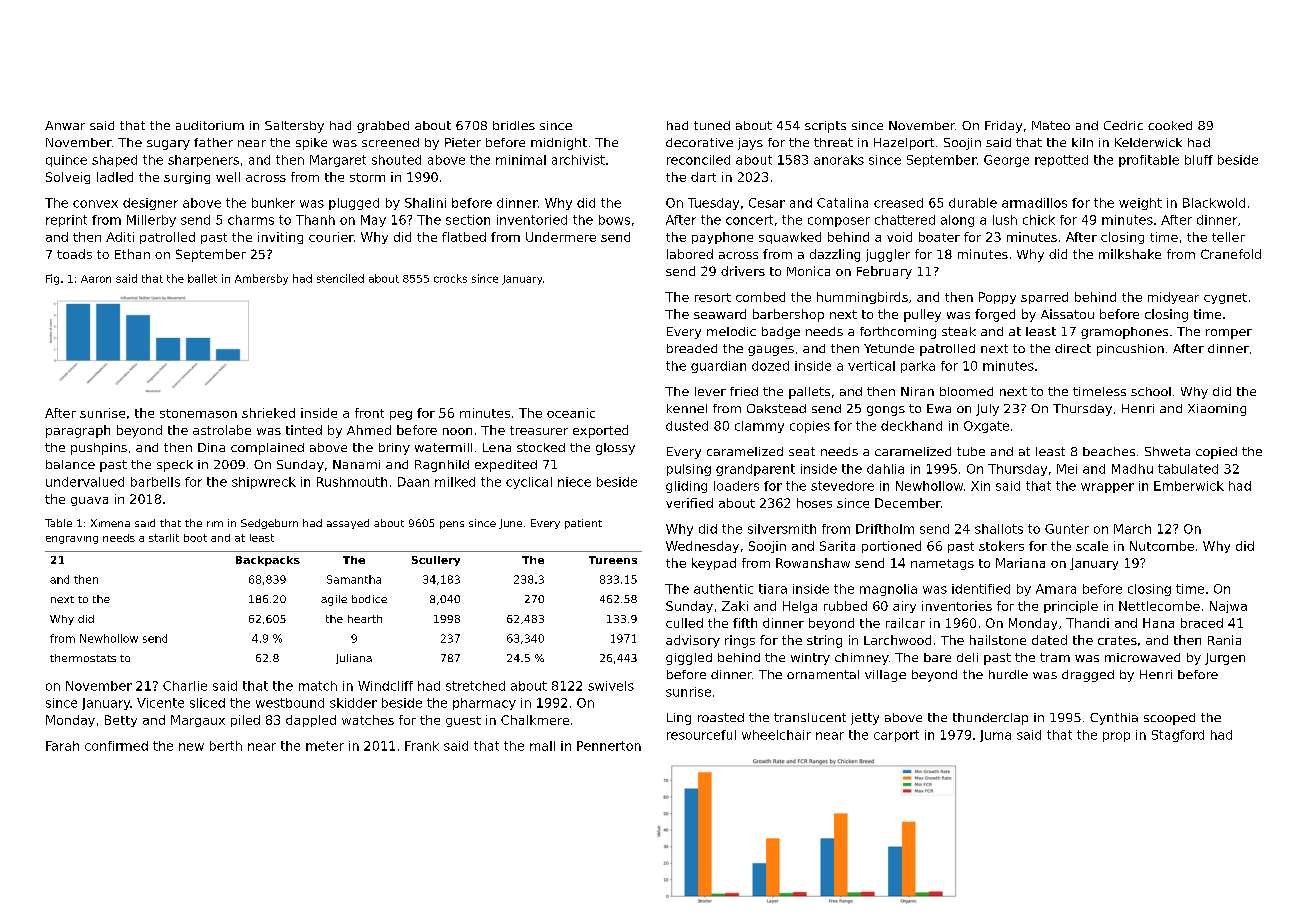  Describe the element at coordinates (714, 564) in the screenshot. I see `keypad` at that location.
